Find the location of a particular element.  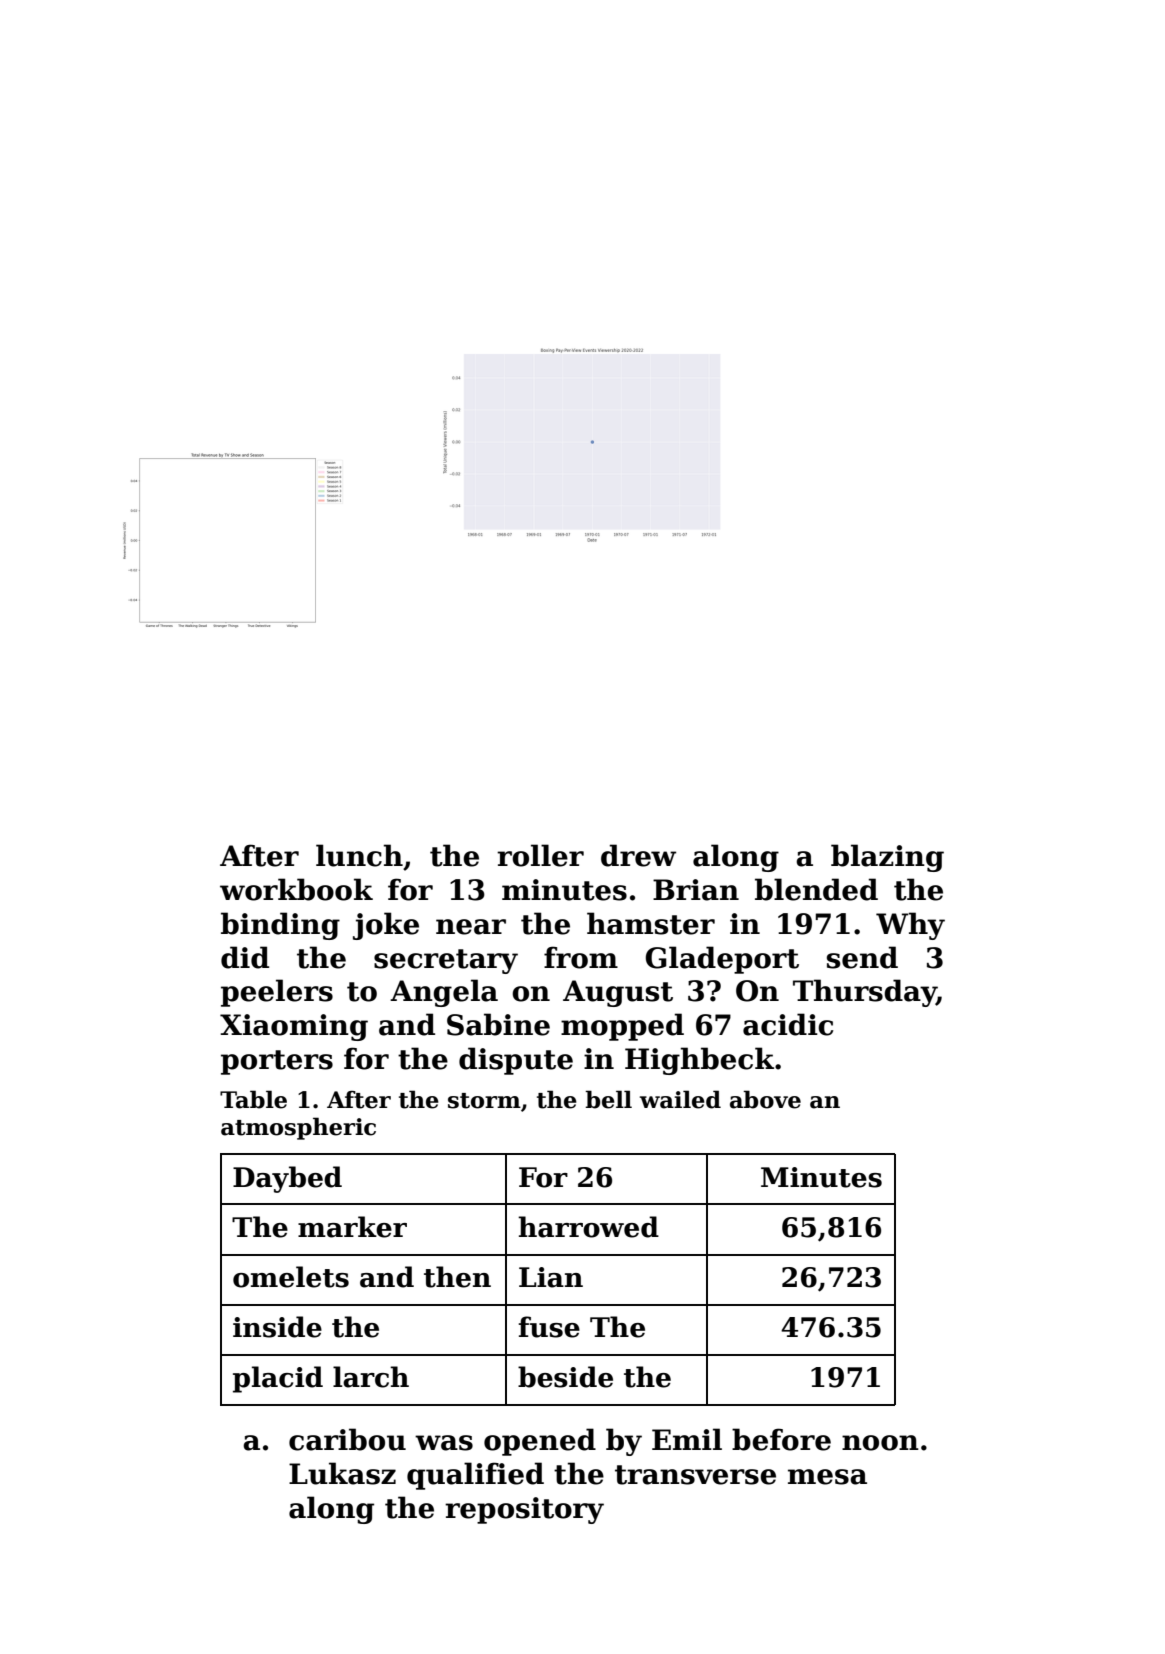

omelets is located at coordinates (291, 1277).
